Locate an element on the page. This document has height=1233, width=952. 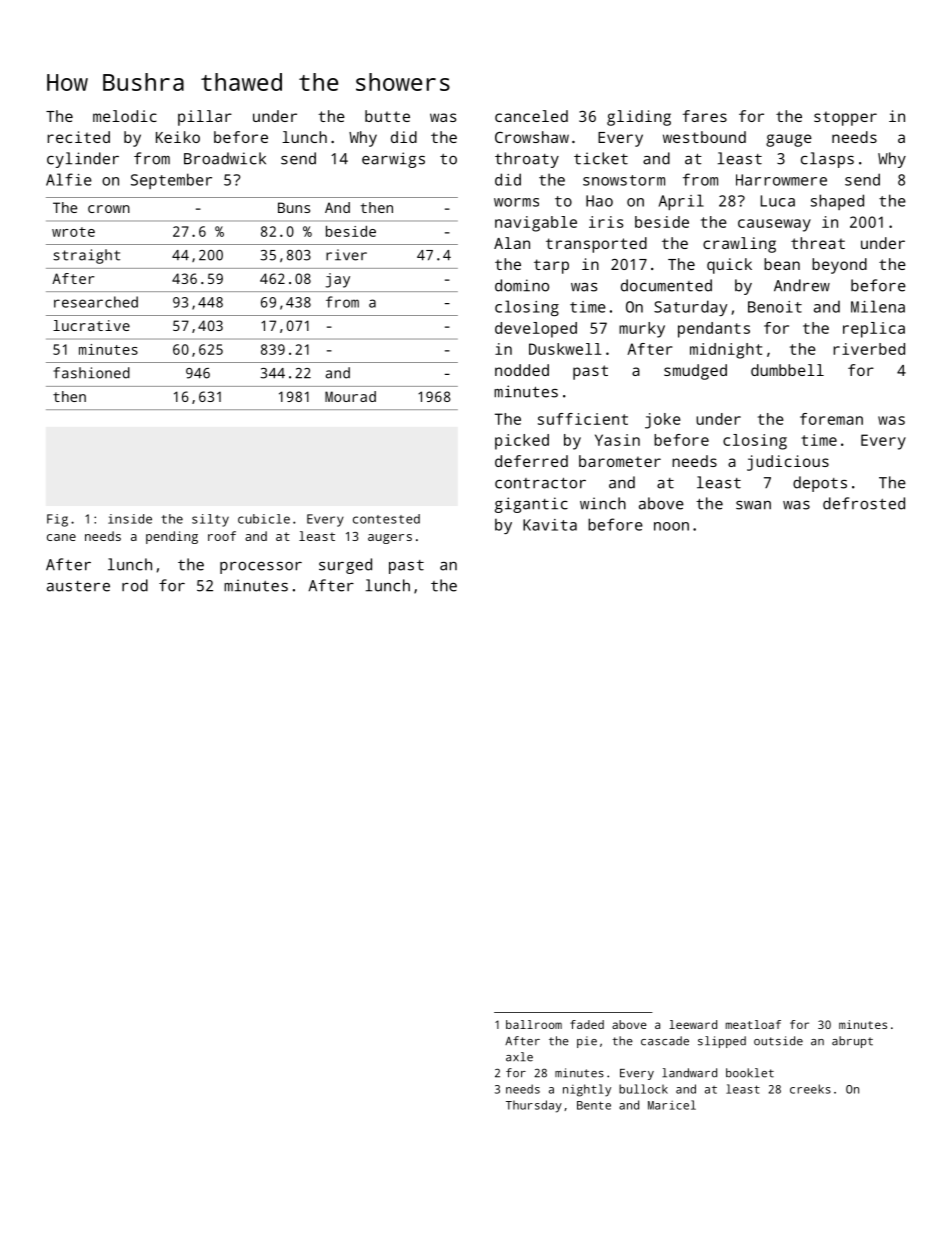
surged is located at coordinates (345, 566).
